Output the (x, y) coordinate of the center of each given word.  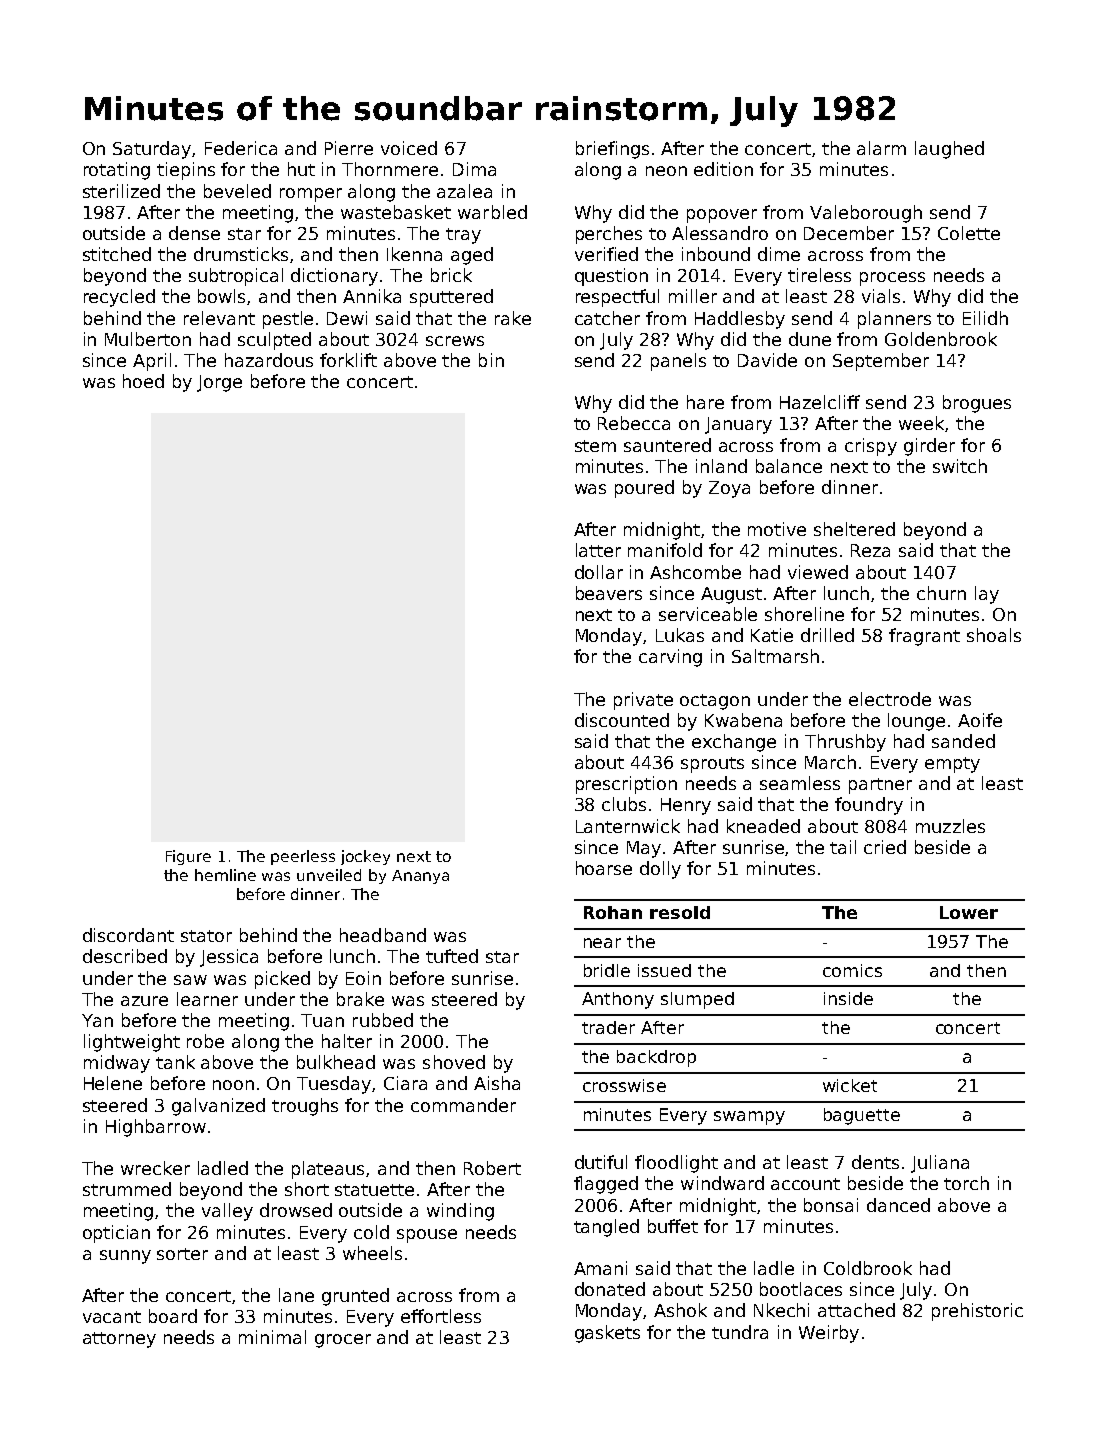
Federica (241, 148)
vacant (112, 1317)
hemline (225, 875)
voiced (409, 148)
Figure (188, 857)
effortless (441, 1316)
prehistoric (977, 1312)
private (643, 701)
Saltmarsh (775, 656)
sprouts (712, 765)
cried (885, 847)
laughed (949, 150)
